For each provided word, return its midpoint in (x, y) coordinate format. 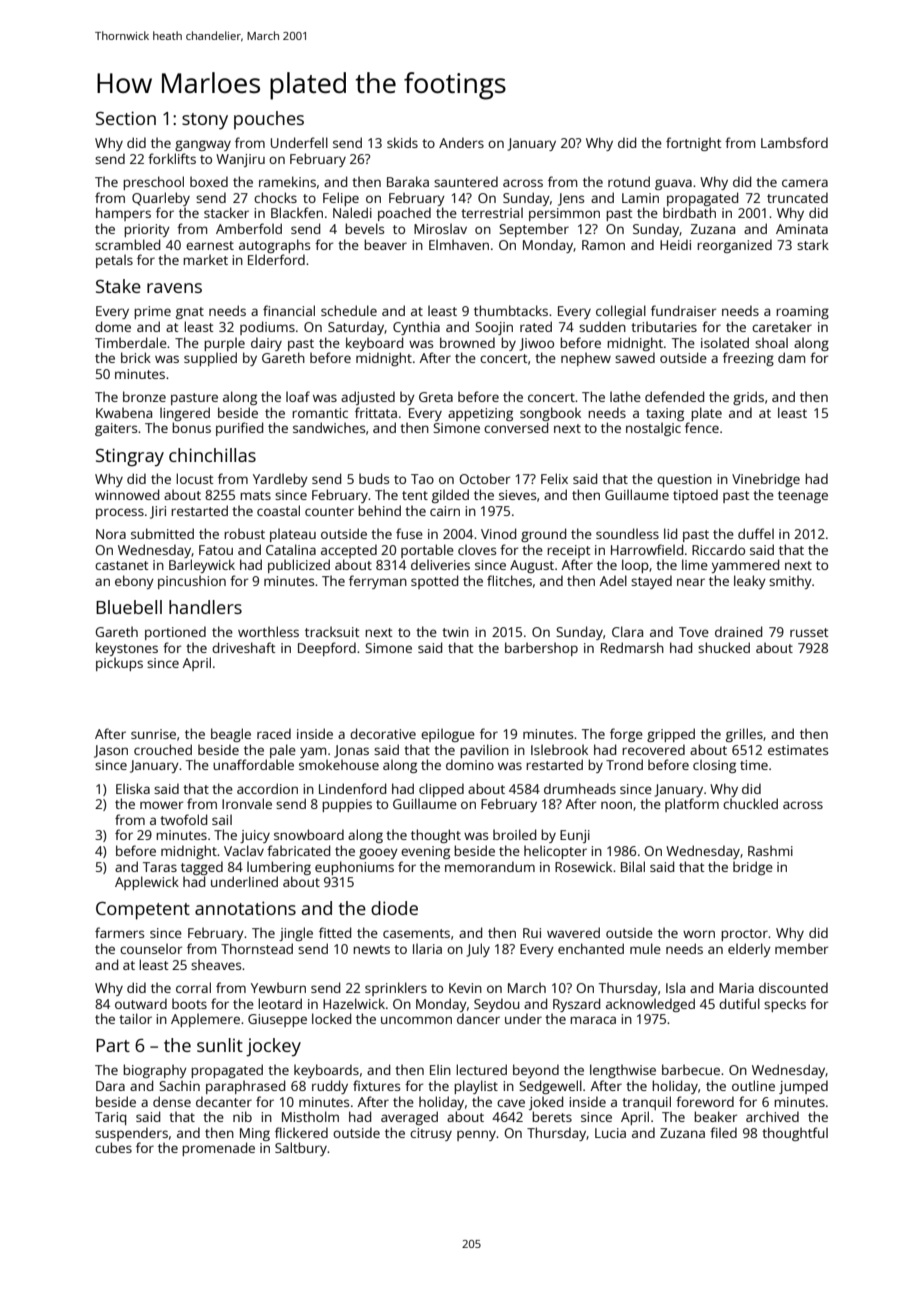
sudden (602, 326)
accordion (267, 788)
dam (791, 357)
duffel (756, 533)
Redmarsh (632, 647)
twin (455, 632)
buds (374, 478)
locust (195, 478)
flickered (301, 1132)
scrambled (127, 244)
